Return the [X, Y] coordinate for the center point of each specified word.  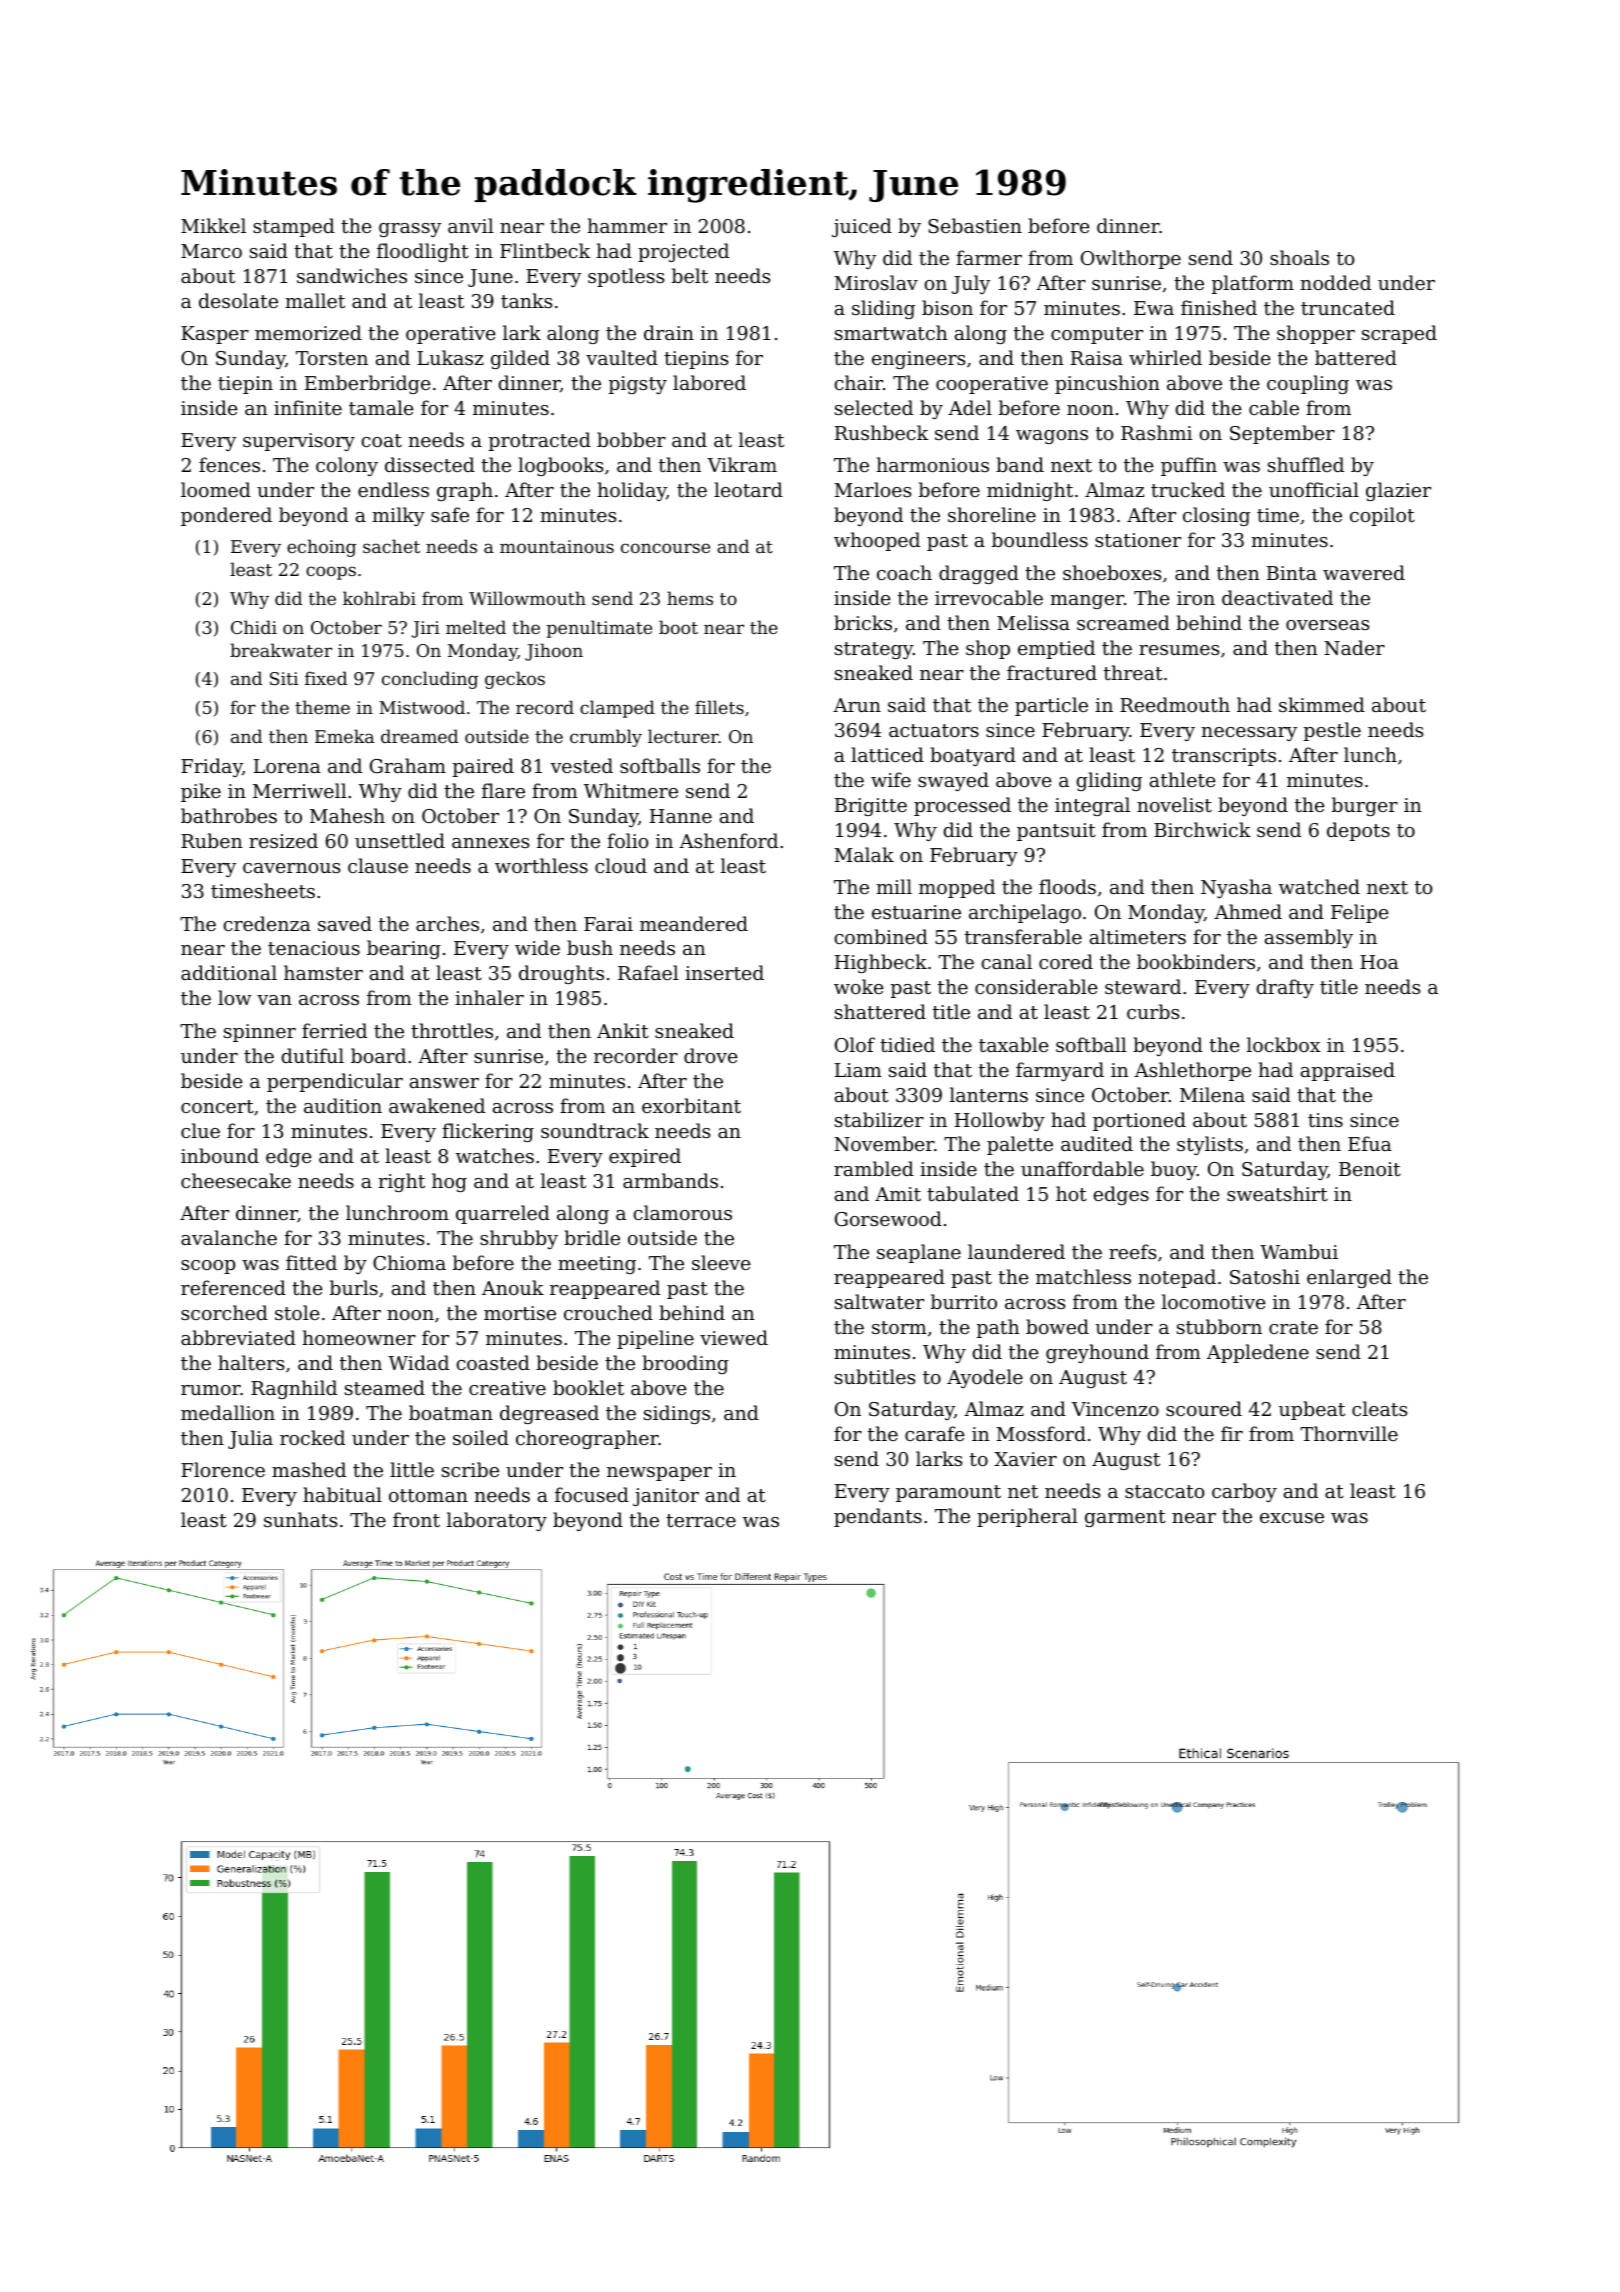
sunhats [301, 1519]
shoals [1299, 257]
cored [1066, 961]
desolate [238, 300]
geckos [515, 680]
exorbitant [691, 1105]
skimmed [1322, 704]
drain [669, 332]
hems [690, 598]
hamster [323, 972]
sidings [677, 1414]
